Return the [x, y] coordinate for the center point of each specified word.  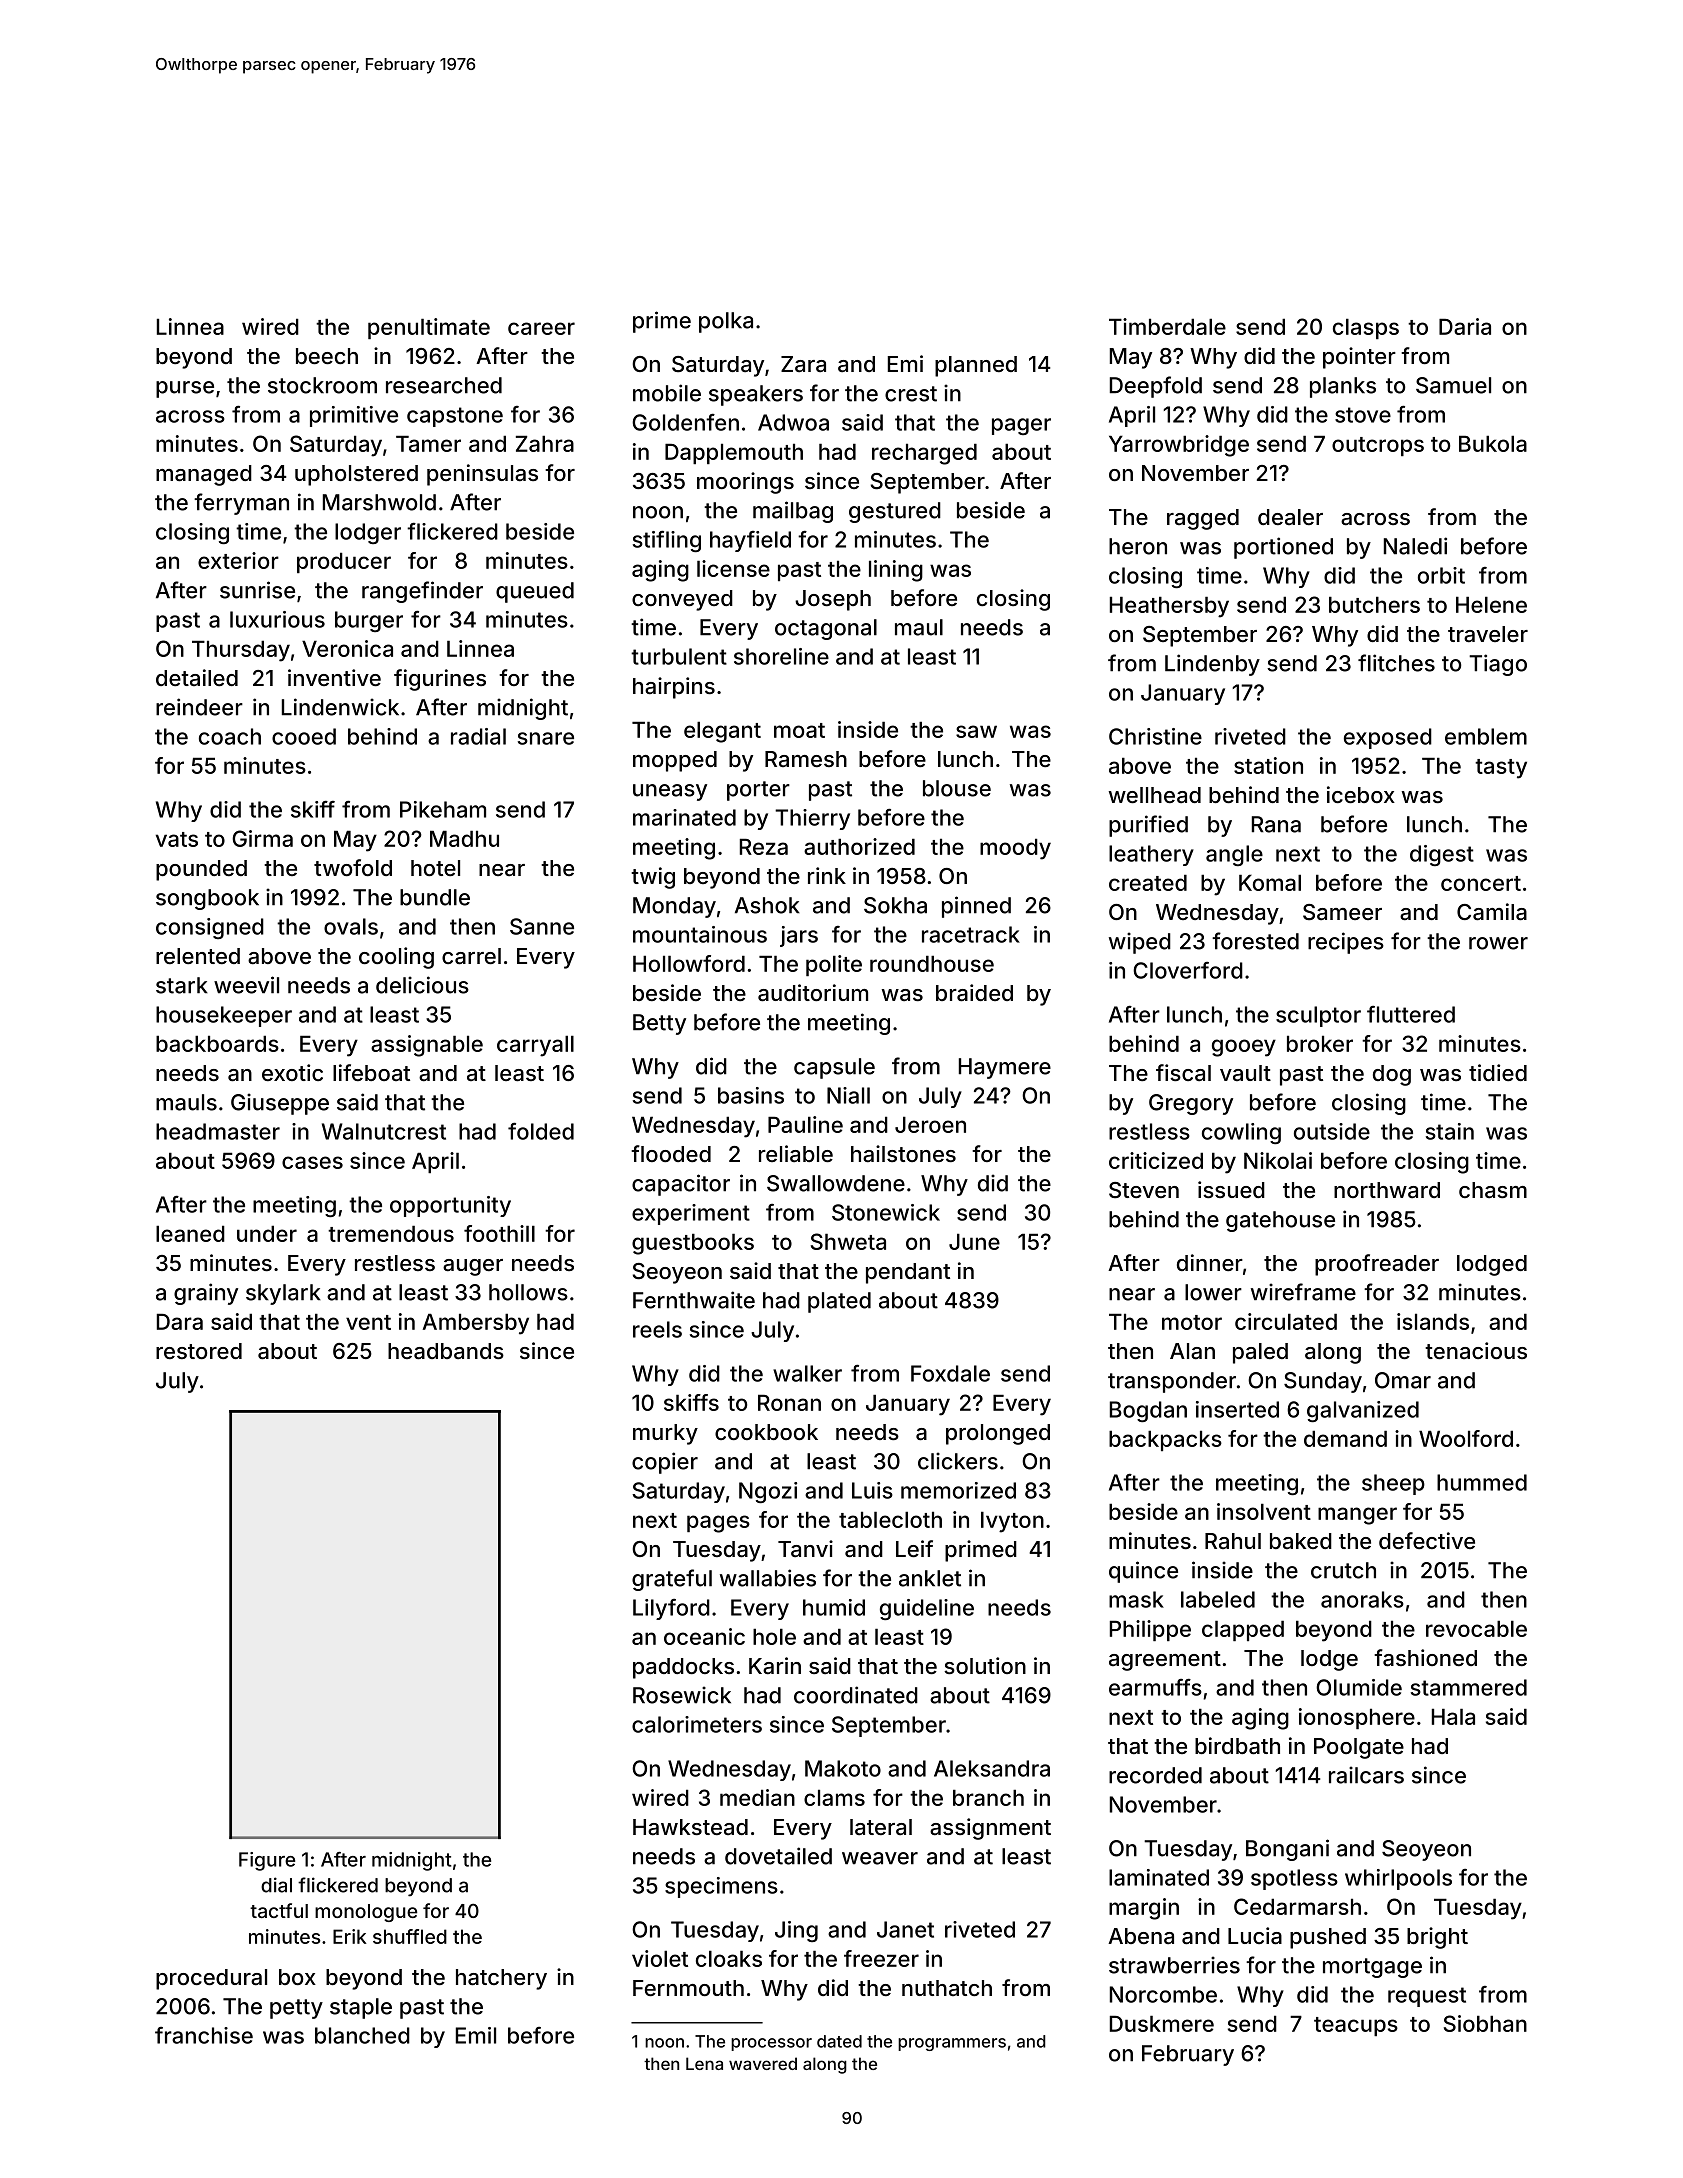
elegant [722, 732]
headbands [446, 1351]
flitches [1396, 663]
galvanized [1363, 1411]
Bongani [1287, 1850]
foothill [499, 1233]
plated [839, 1302]
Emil [476, 2035]
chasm [1493, 1190]
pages [718, 1524]
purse [185, 389]
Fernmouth [688, 1988]
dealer [1290, 517]
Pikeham [443, 809]
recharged [924, 454]
